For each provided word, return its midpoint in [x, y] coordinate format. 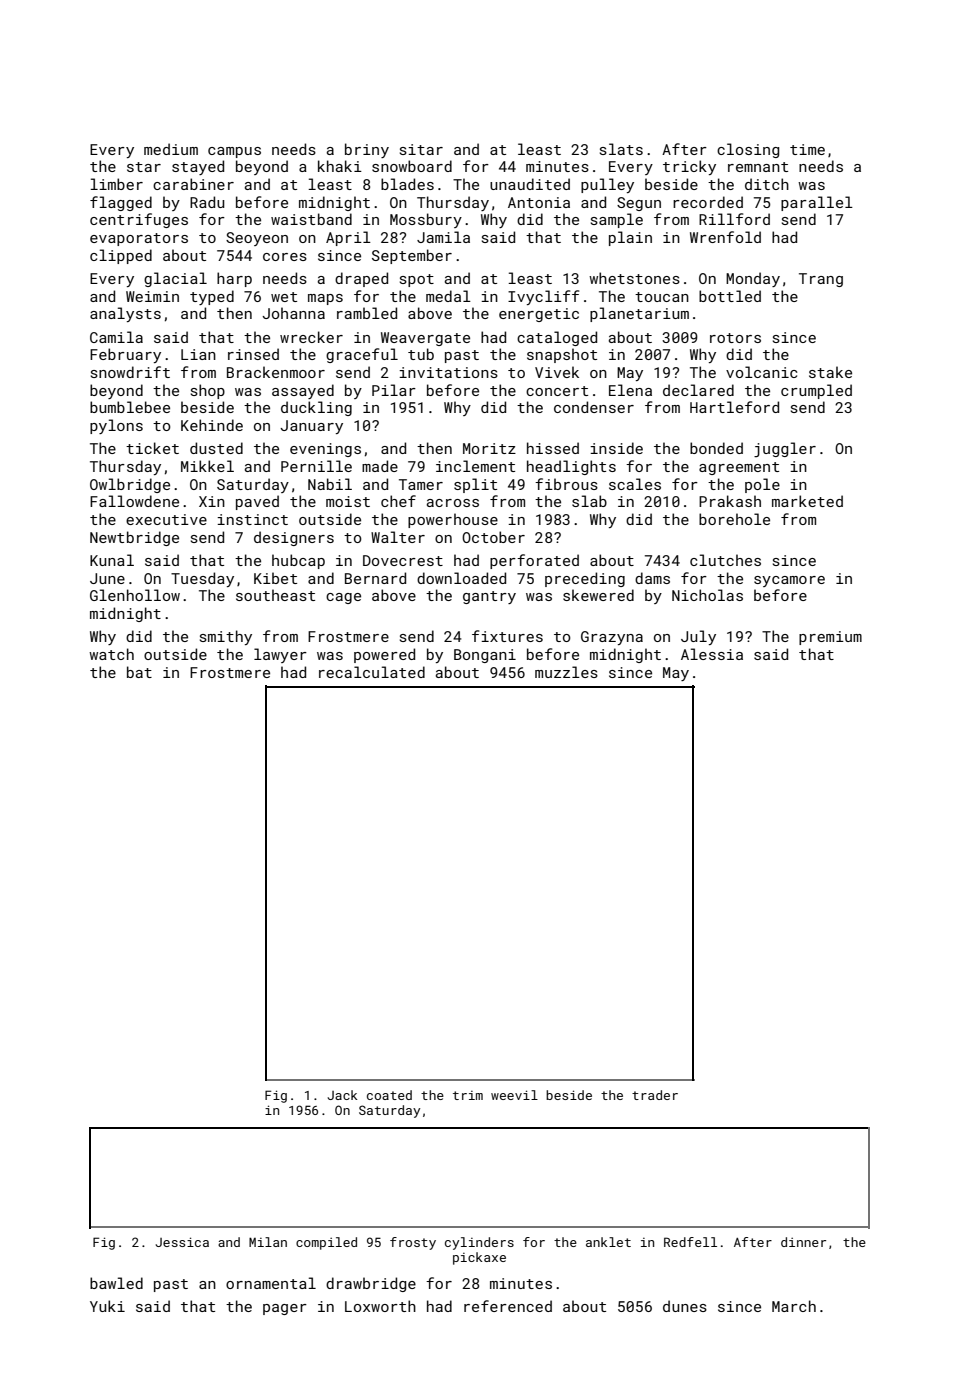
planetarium [639, 314]
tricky [689, 167]
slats [621, 149]
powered [384, 655]
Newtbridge [134, 538]
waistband [311, 219]
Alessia [712, 654]
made [380, 466]
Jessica [182, 1242]
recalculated [372, 672]
